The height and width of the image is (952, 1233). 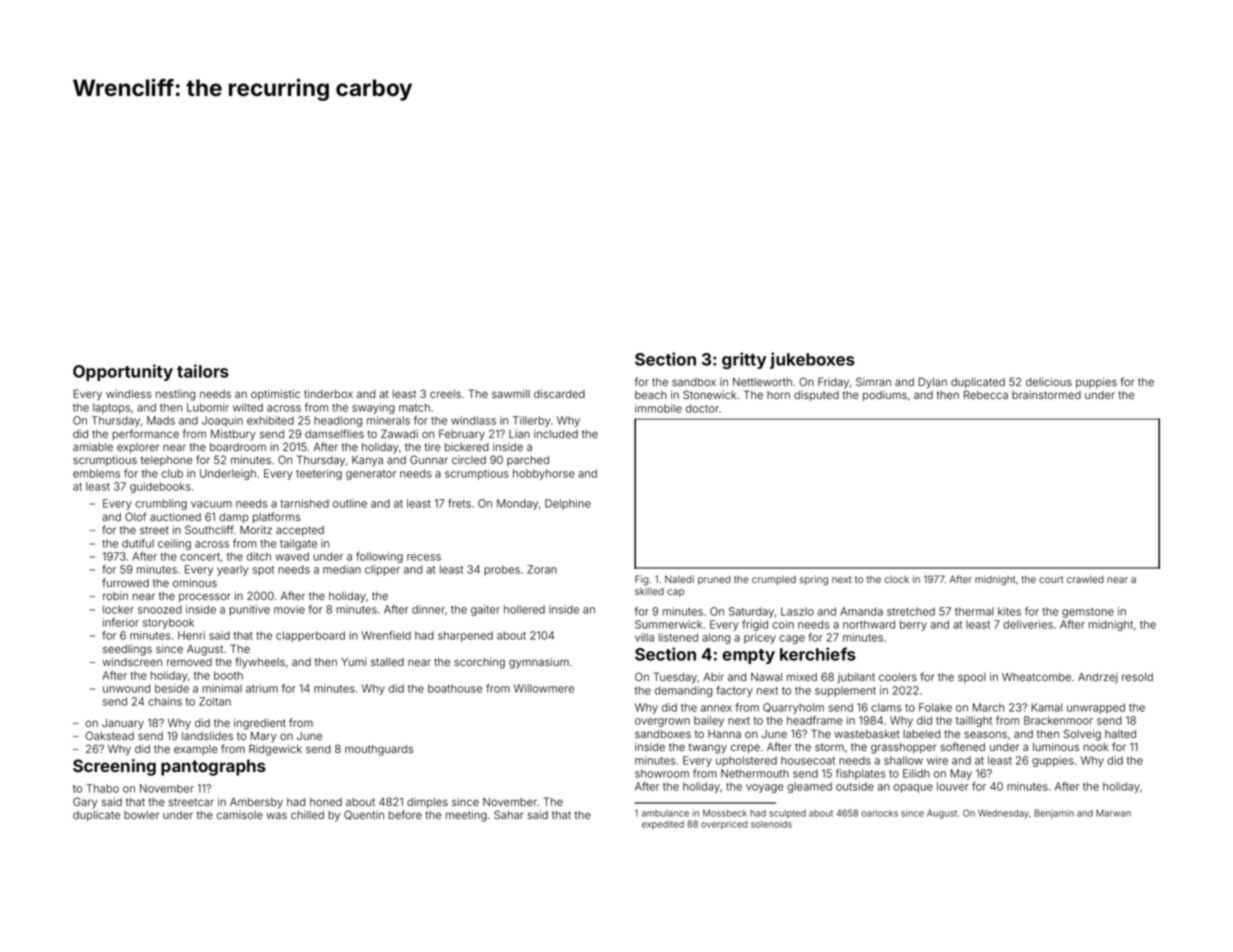 I want to click on jukeboxes, so click(x=812, y=360).
